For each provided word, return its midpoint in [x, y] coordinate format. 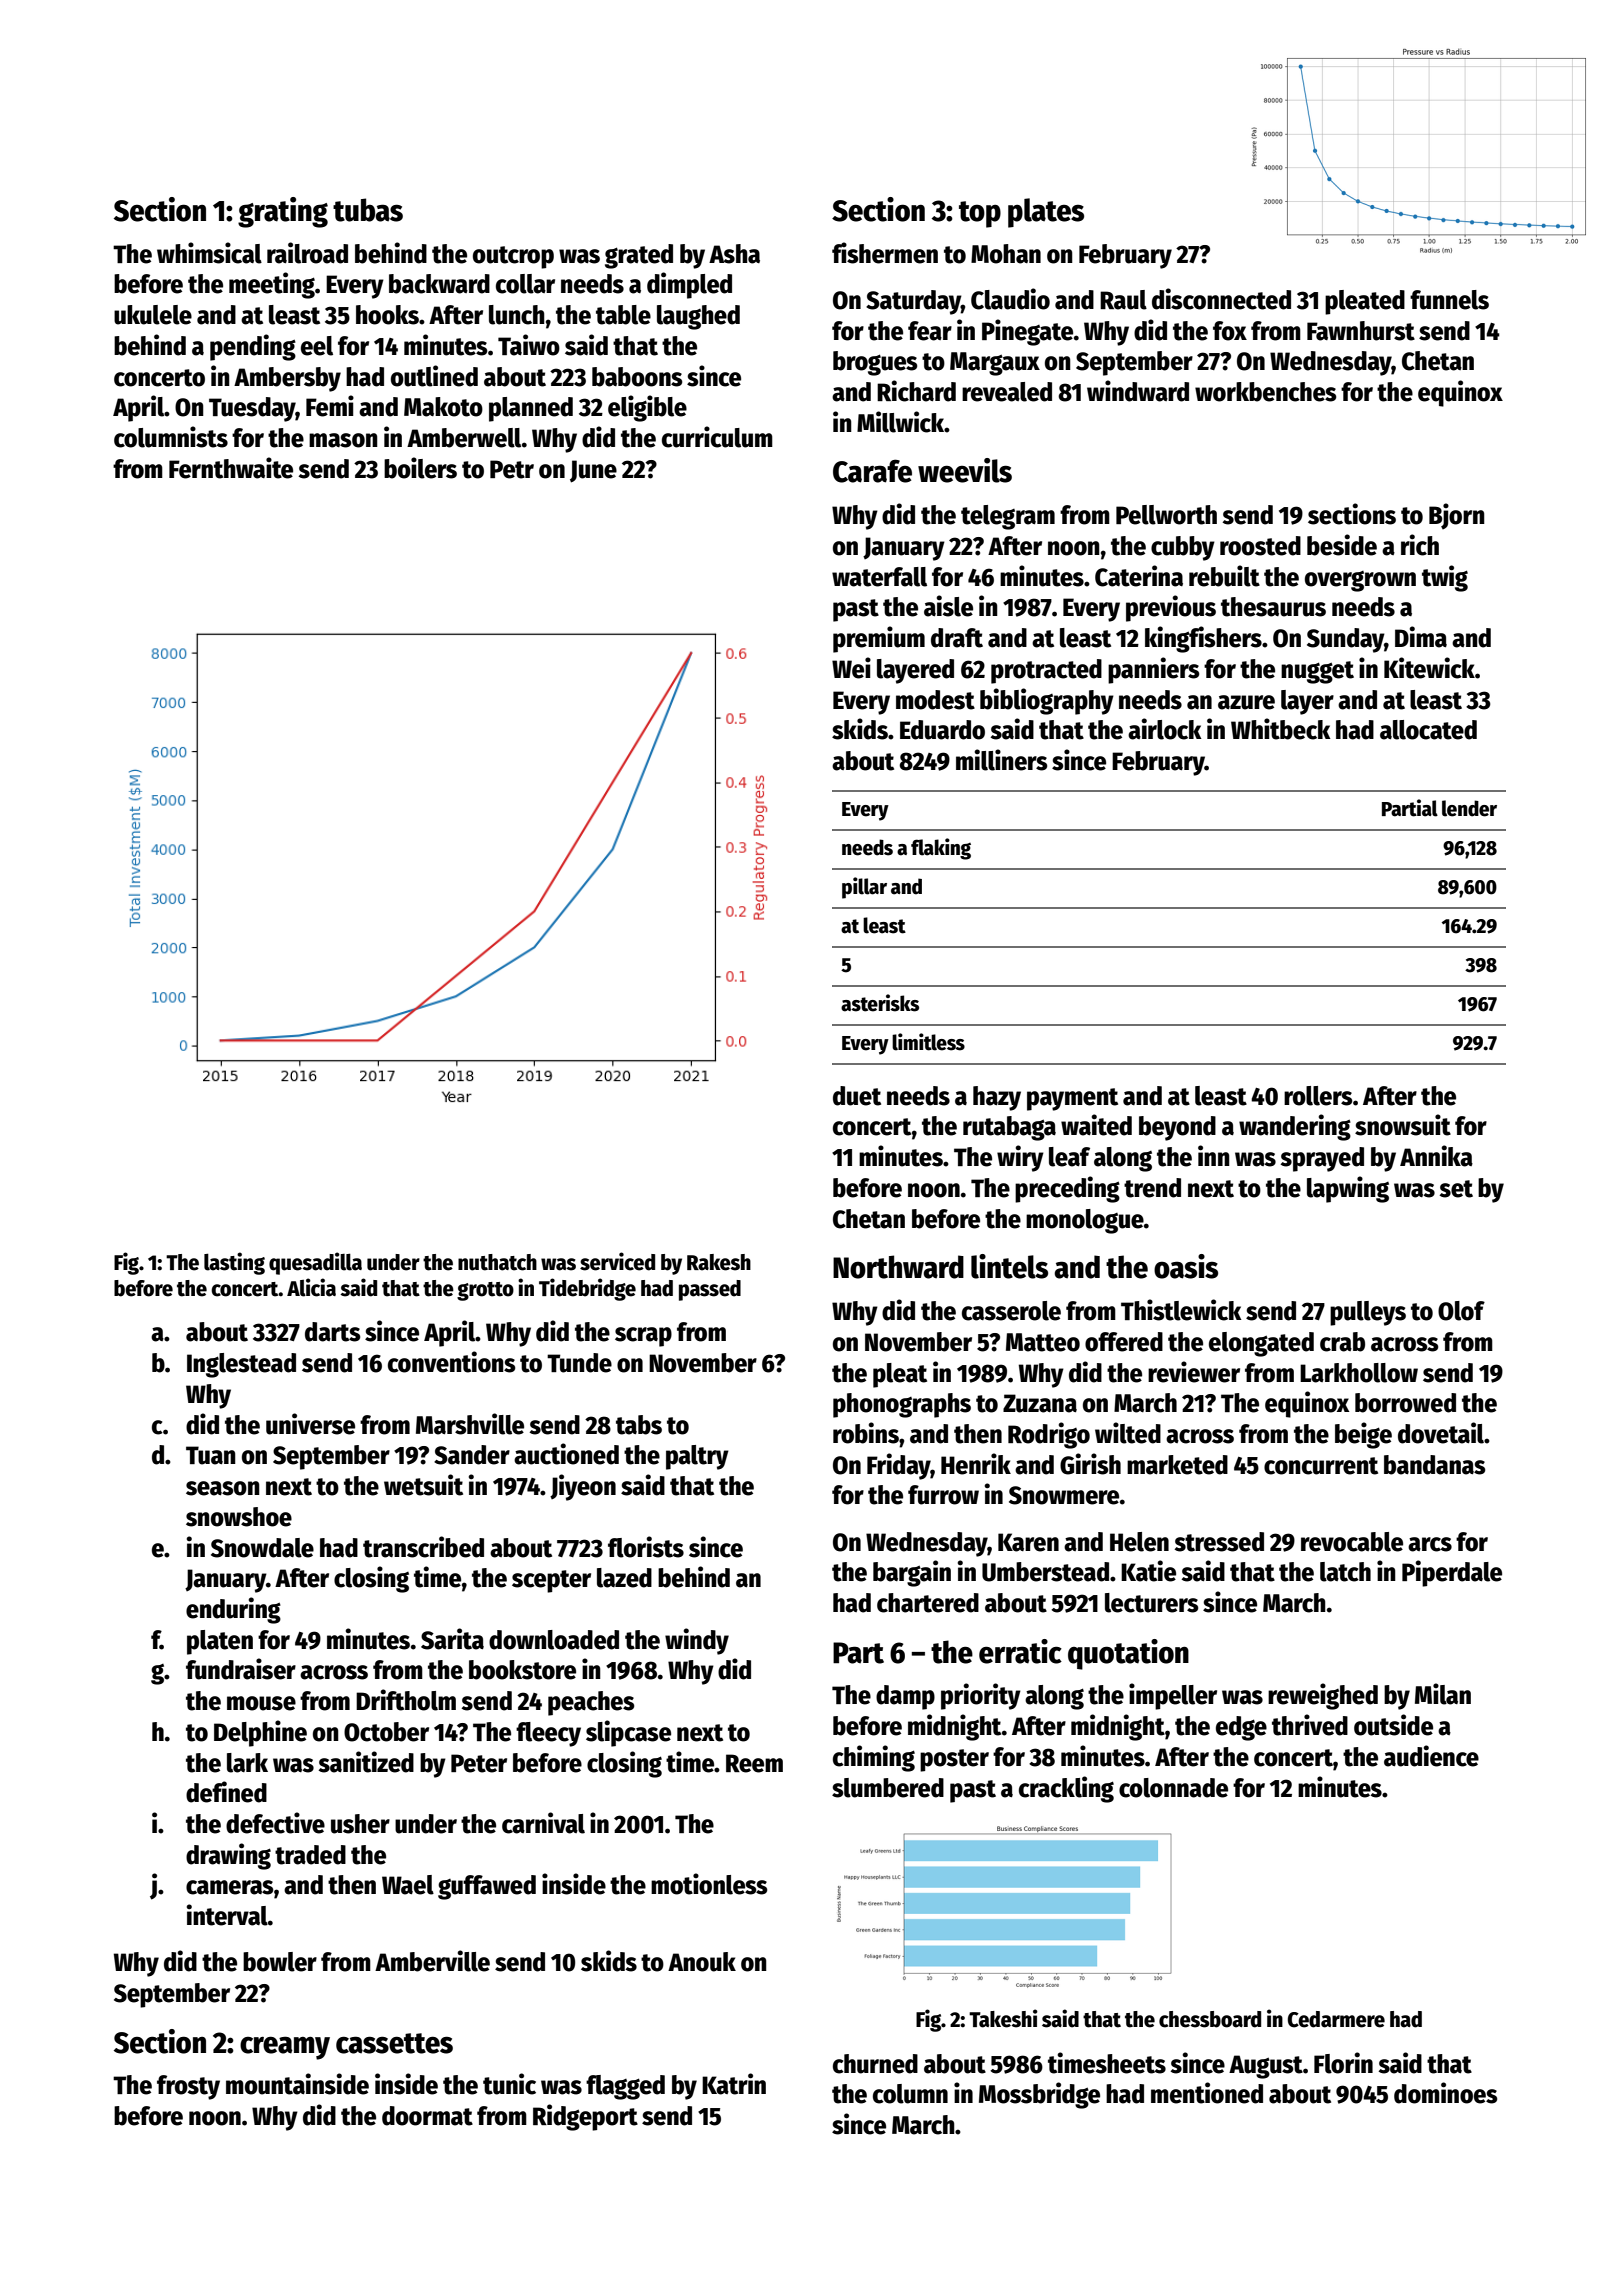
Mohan [1006, 254]
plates [1046, 213]
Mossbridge [1039, 2095]
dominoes [1445, 2093]
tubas [368, 210]
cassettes [394, 2043]
